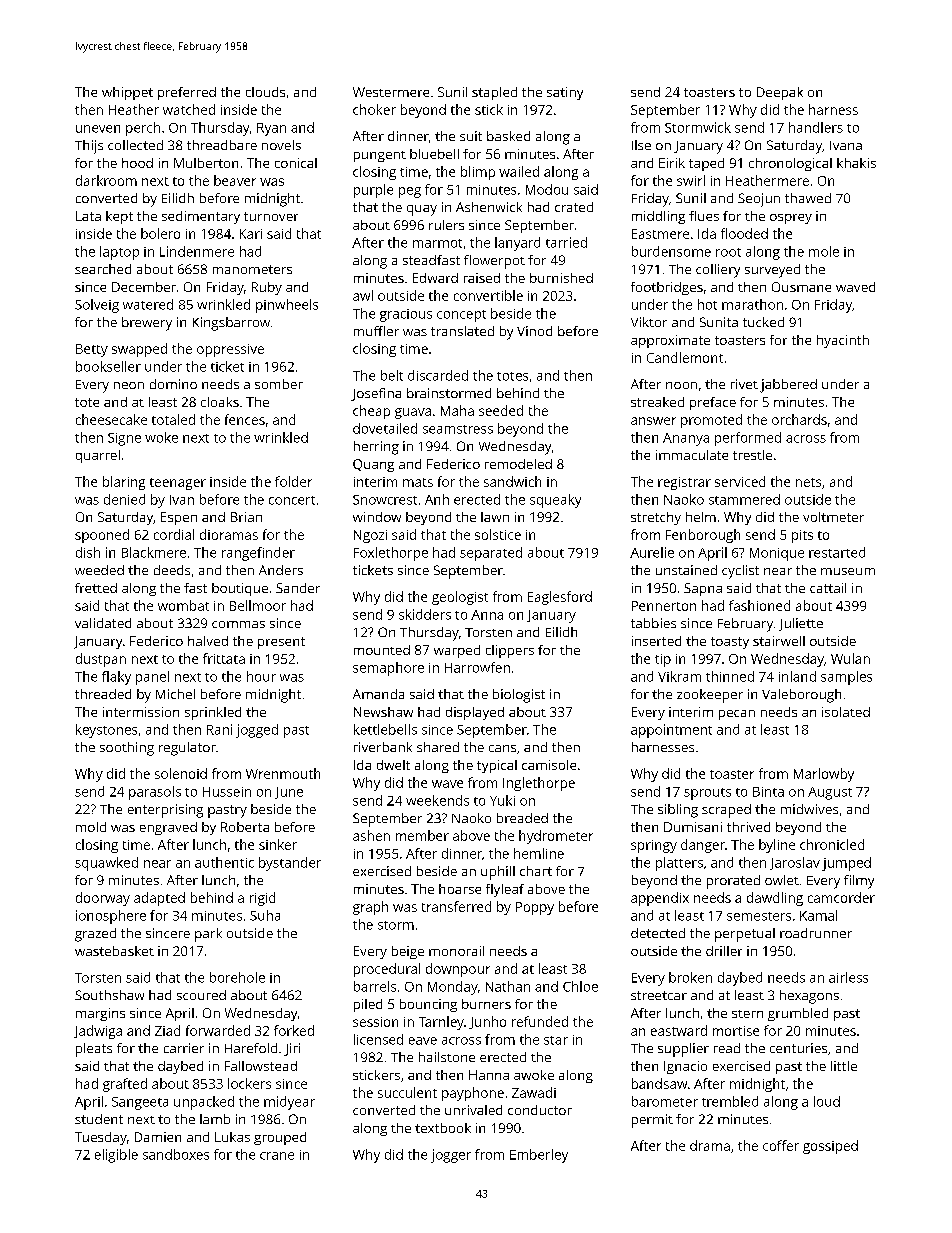 The image size is (952, 1233). I want to click on stapled, so click(494, 93).
